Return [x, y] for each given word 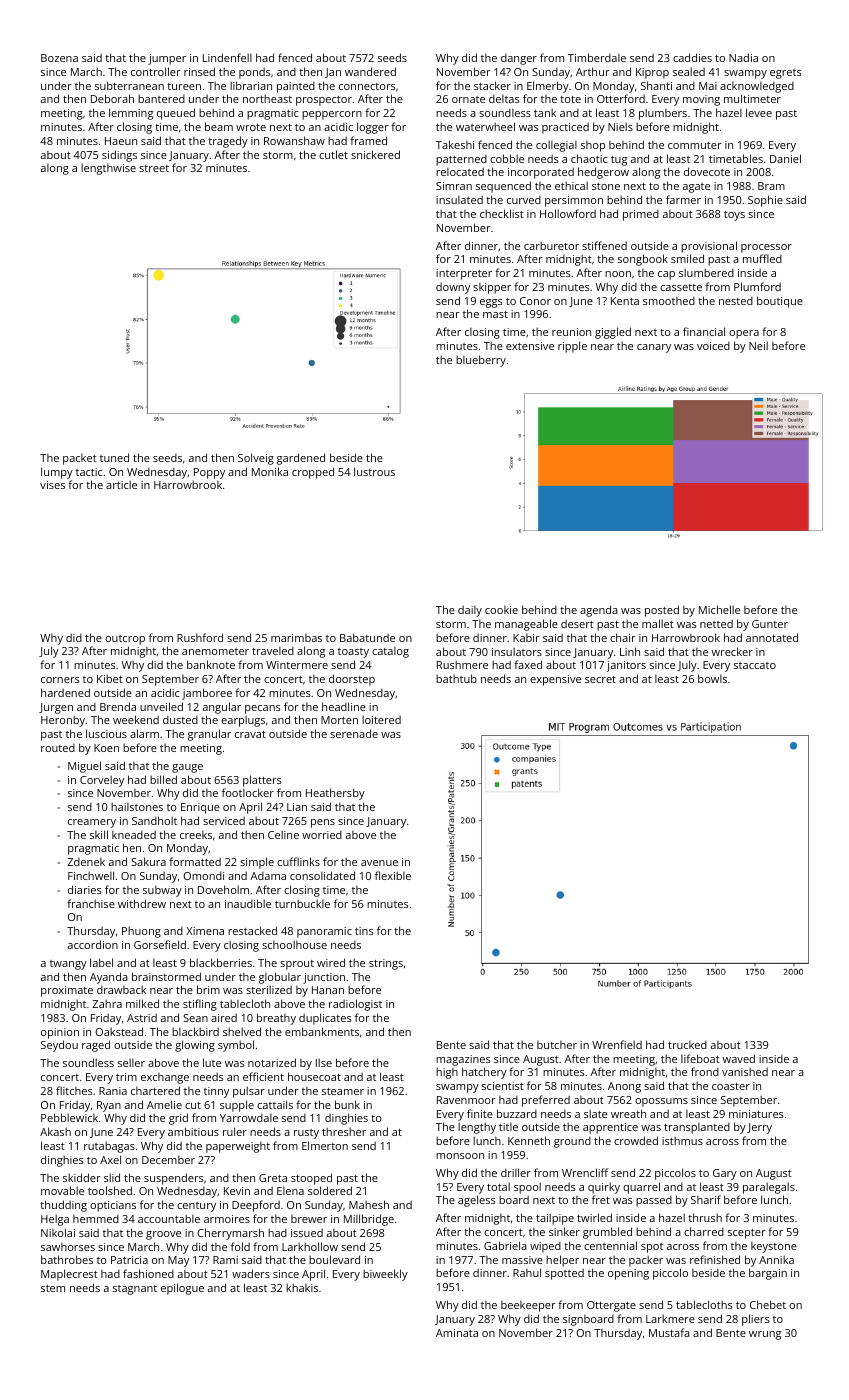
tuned [114, 457]
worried [322, 835]
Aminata [457, 1333]
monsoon [460, 1156]
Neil [758, 345]
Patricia [129, 1260]
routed [58, 748]
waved [739, 1058]
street [154, 168]
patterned [461, 160]
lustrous [374, 471]
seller [131, 1062]
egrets [785, 74]
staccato [755, 665]
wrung [765, 1335]
